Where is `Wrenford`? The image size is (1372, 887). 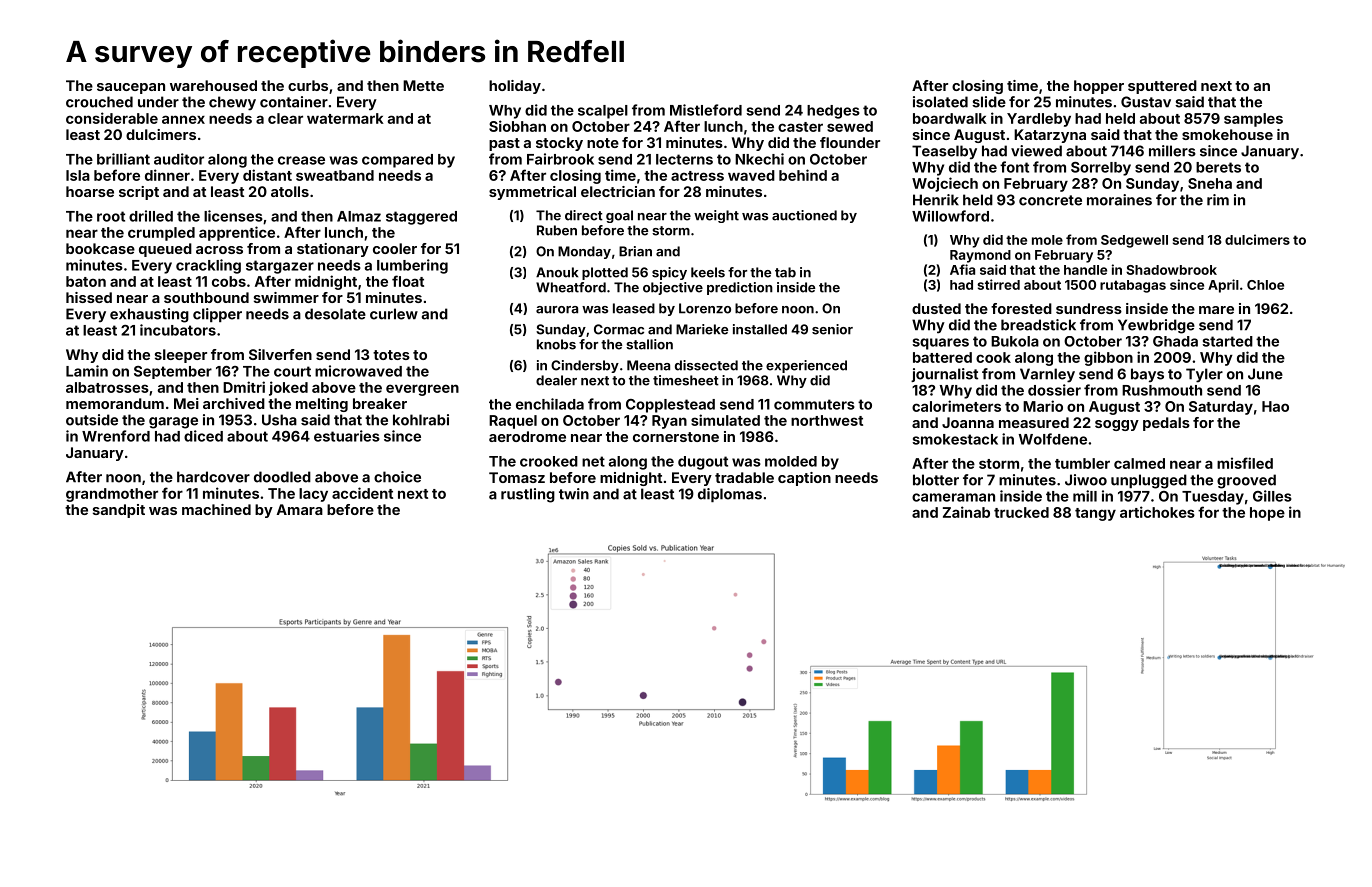
Wrenford is located at coordinates (116, 436).
